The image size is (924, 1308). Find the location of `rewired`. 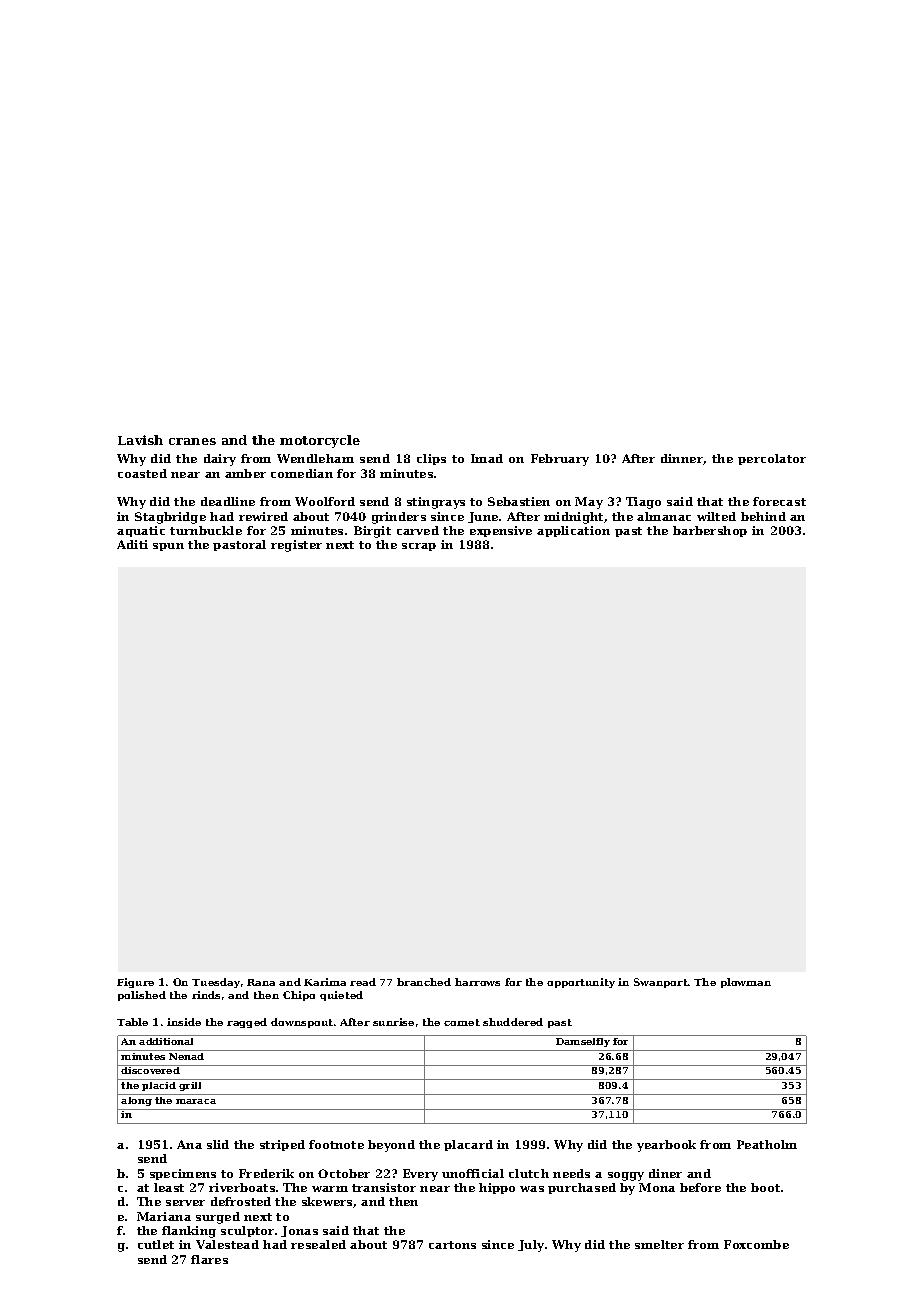

rewired is located at coordinates (263, 516).
